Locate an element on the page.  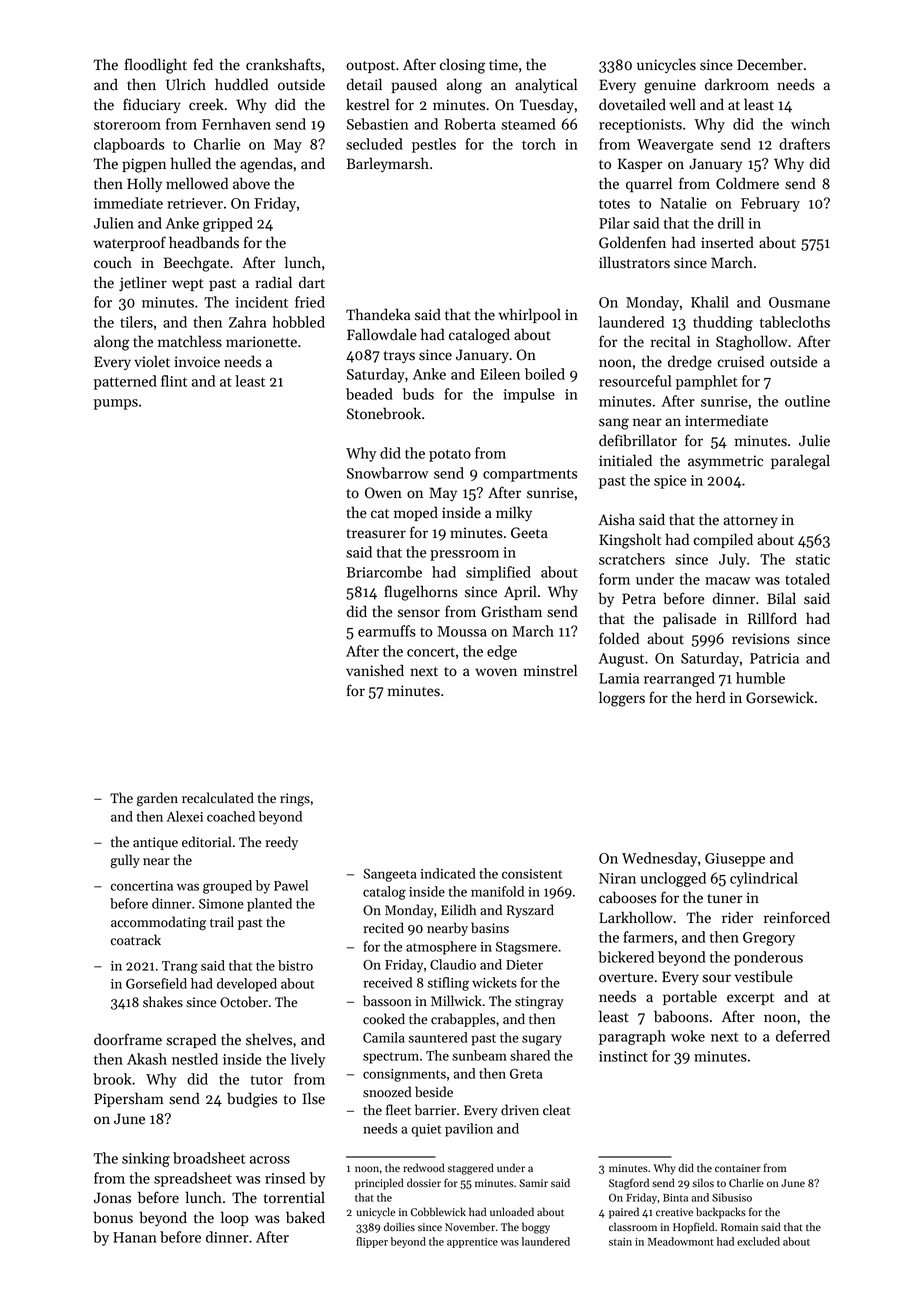
atmosphere is located at coordinates (441, 948).
